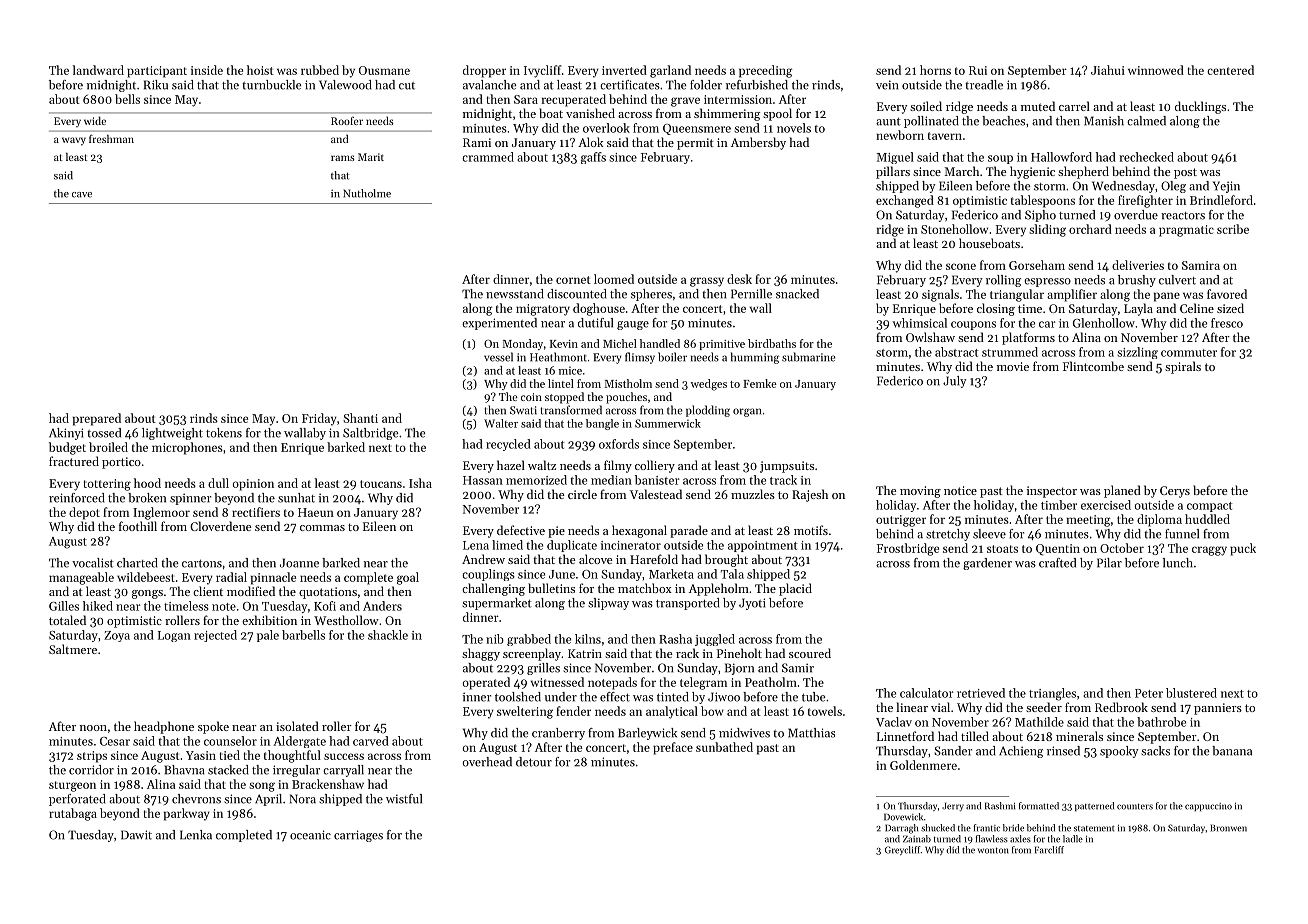 This screenshot has height=924, width=1308. I want to click on Nutholme, so click(367, 193).
